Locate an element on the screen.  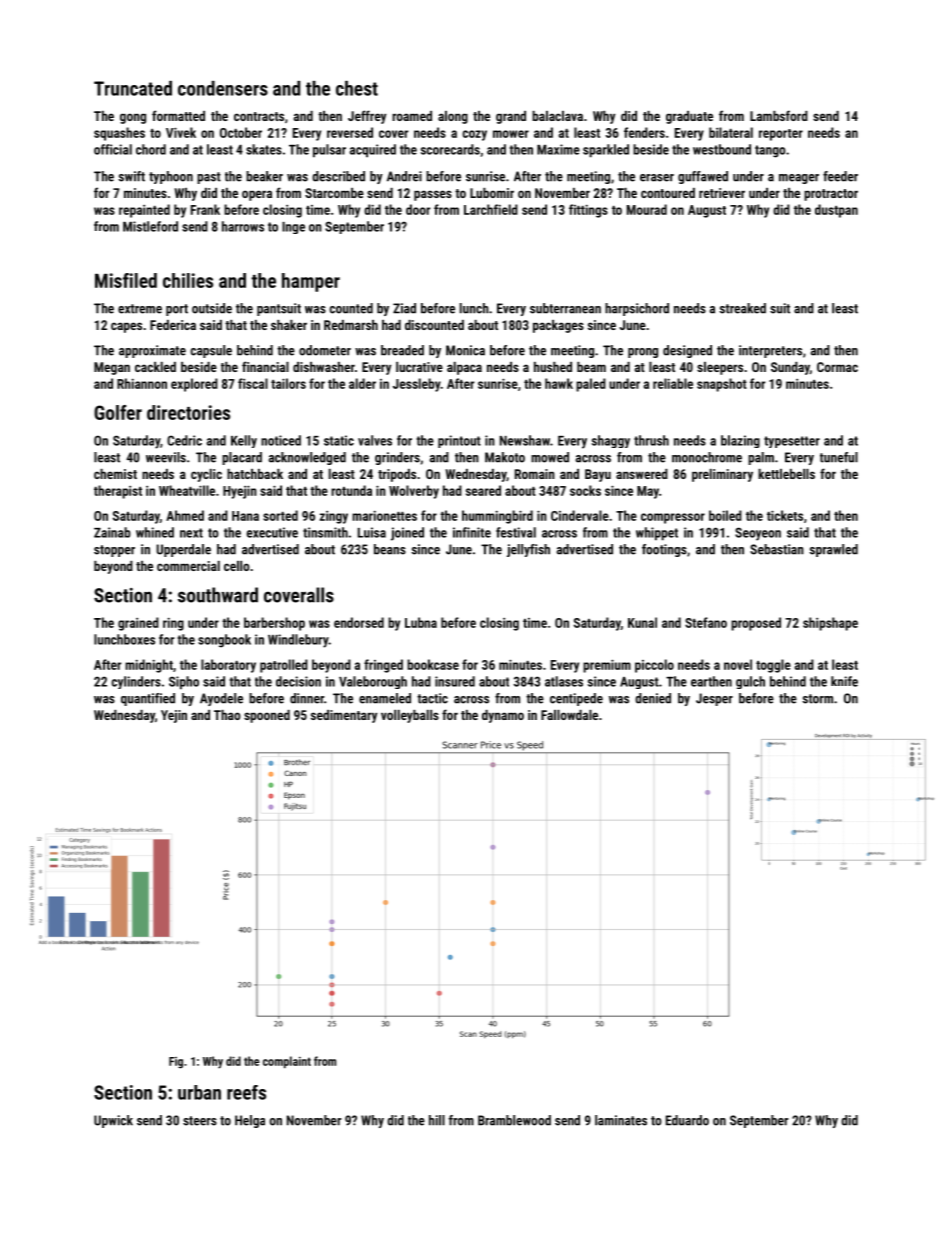
steers is located at coordinates (200, 1121).
